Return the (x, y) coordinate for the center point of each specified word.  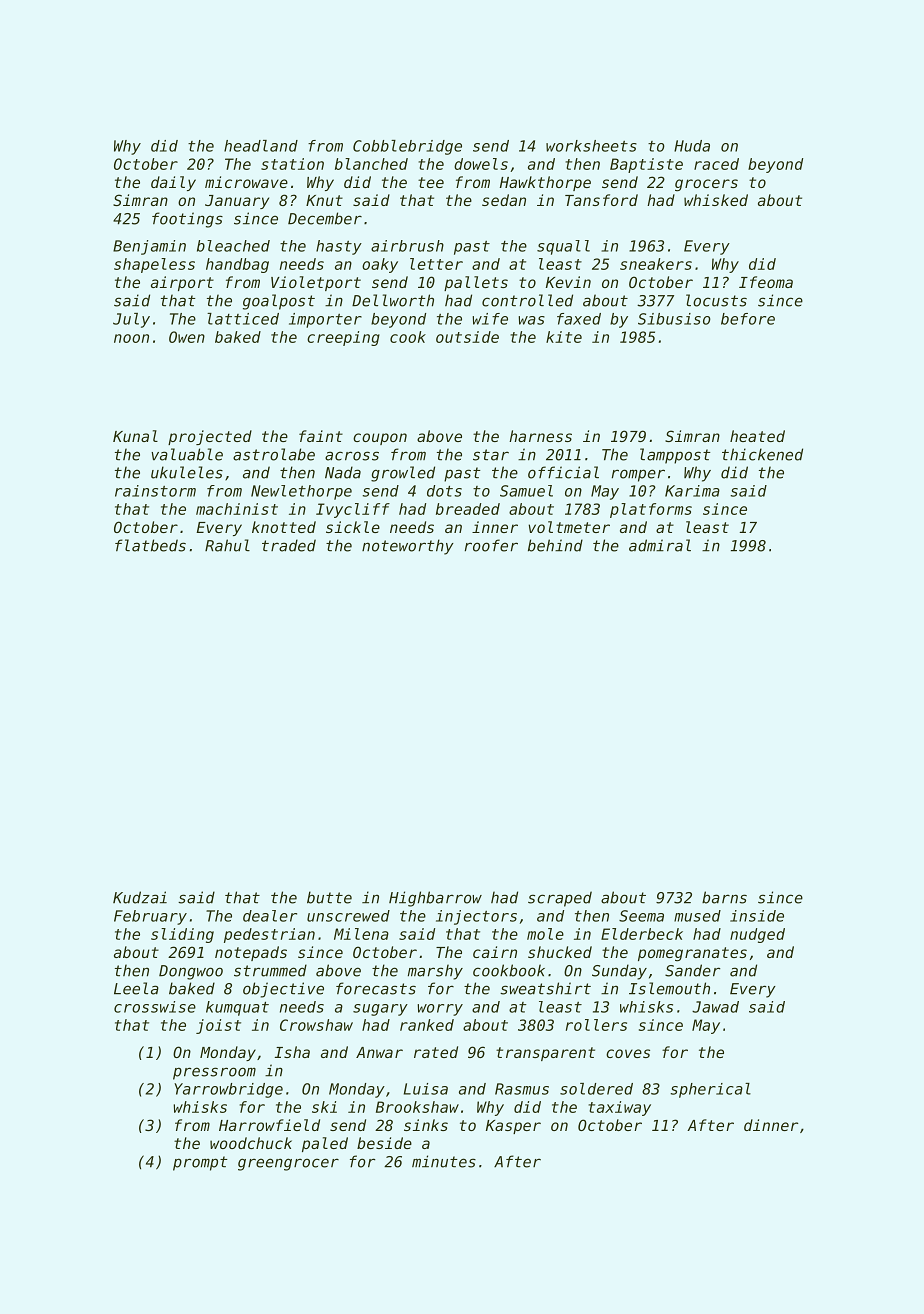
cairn (495, 952)
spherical (710, 1090)
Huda (692, 146)
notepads (251, 953)
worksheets (591, 146)
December (325, 218)
